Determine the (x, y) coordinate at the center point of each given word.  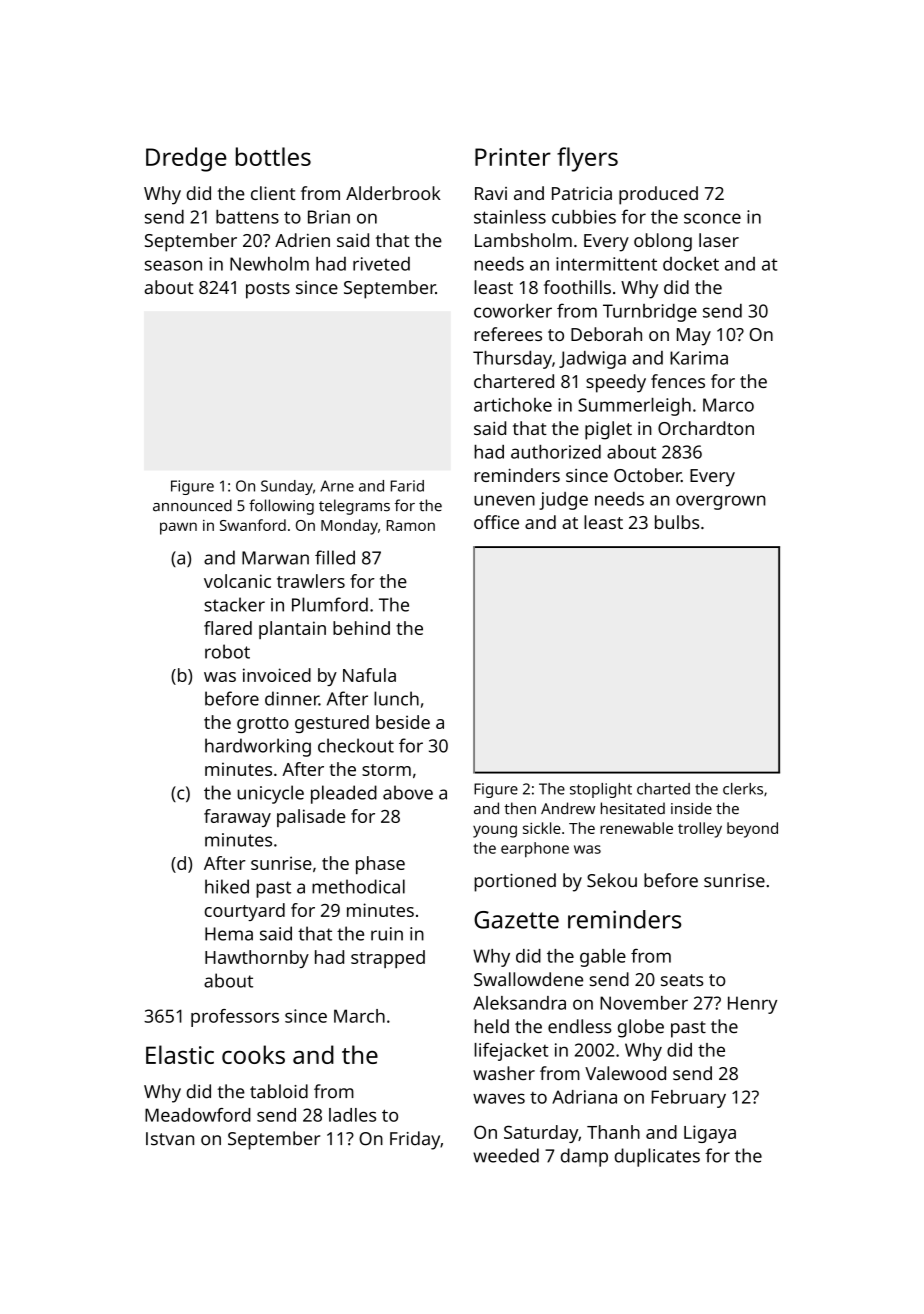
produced (658, 195)
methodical (358, 886)
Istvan (170, 1139)
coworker (513, 311)
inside (691, 808)
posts (268, 290)
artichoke (513, 405)
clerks (743, 789)
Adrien (302, 240)
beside (403, 722)
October (647, 475)
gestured (332, 724)
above (408, 792)
